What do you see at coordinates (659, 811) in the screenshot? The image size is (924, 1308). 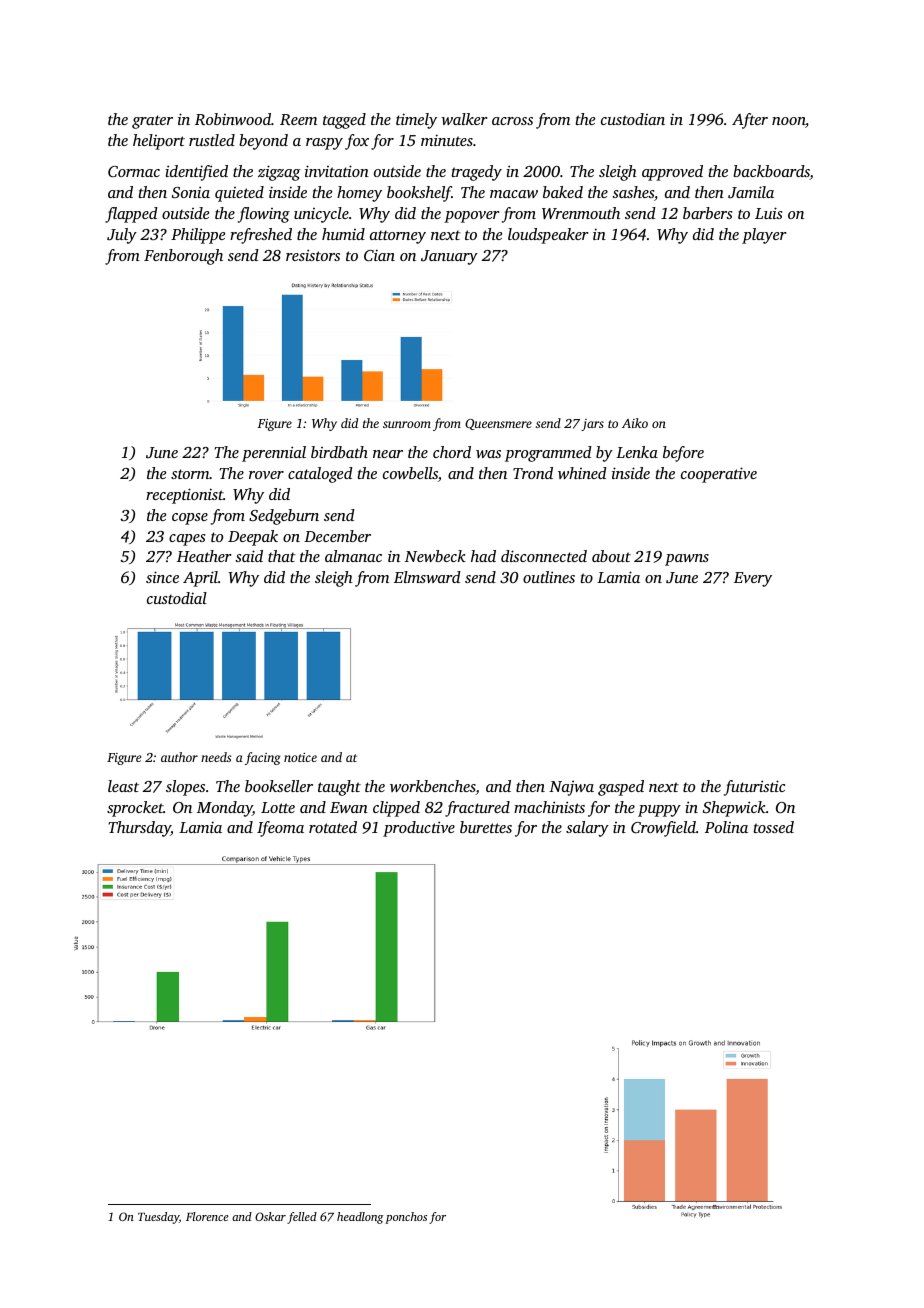 I see `puppy` at bounding box center [659, 811].
